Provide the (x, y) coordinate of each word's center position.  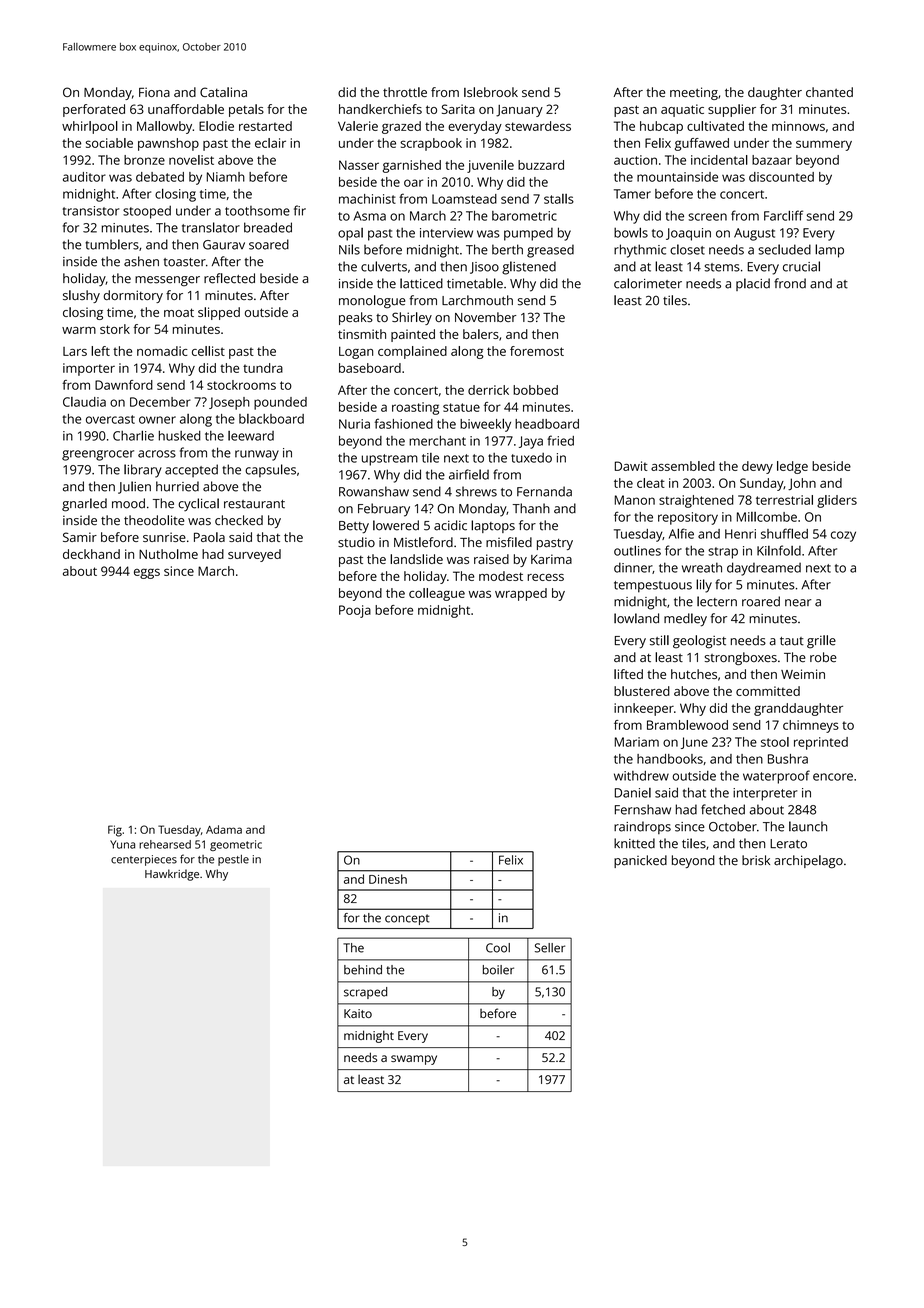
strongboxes (741, 658)
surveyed (254, 555)
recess (545, 577)
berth (507, 249)
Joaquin (688, 234)
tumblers (112, 244)
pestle (233, 860)
